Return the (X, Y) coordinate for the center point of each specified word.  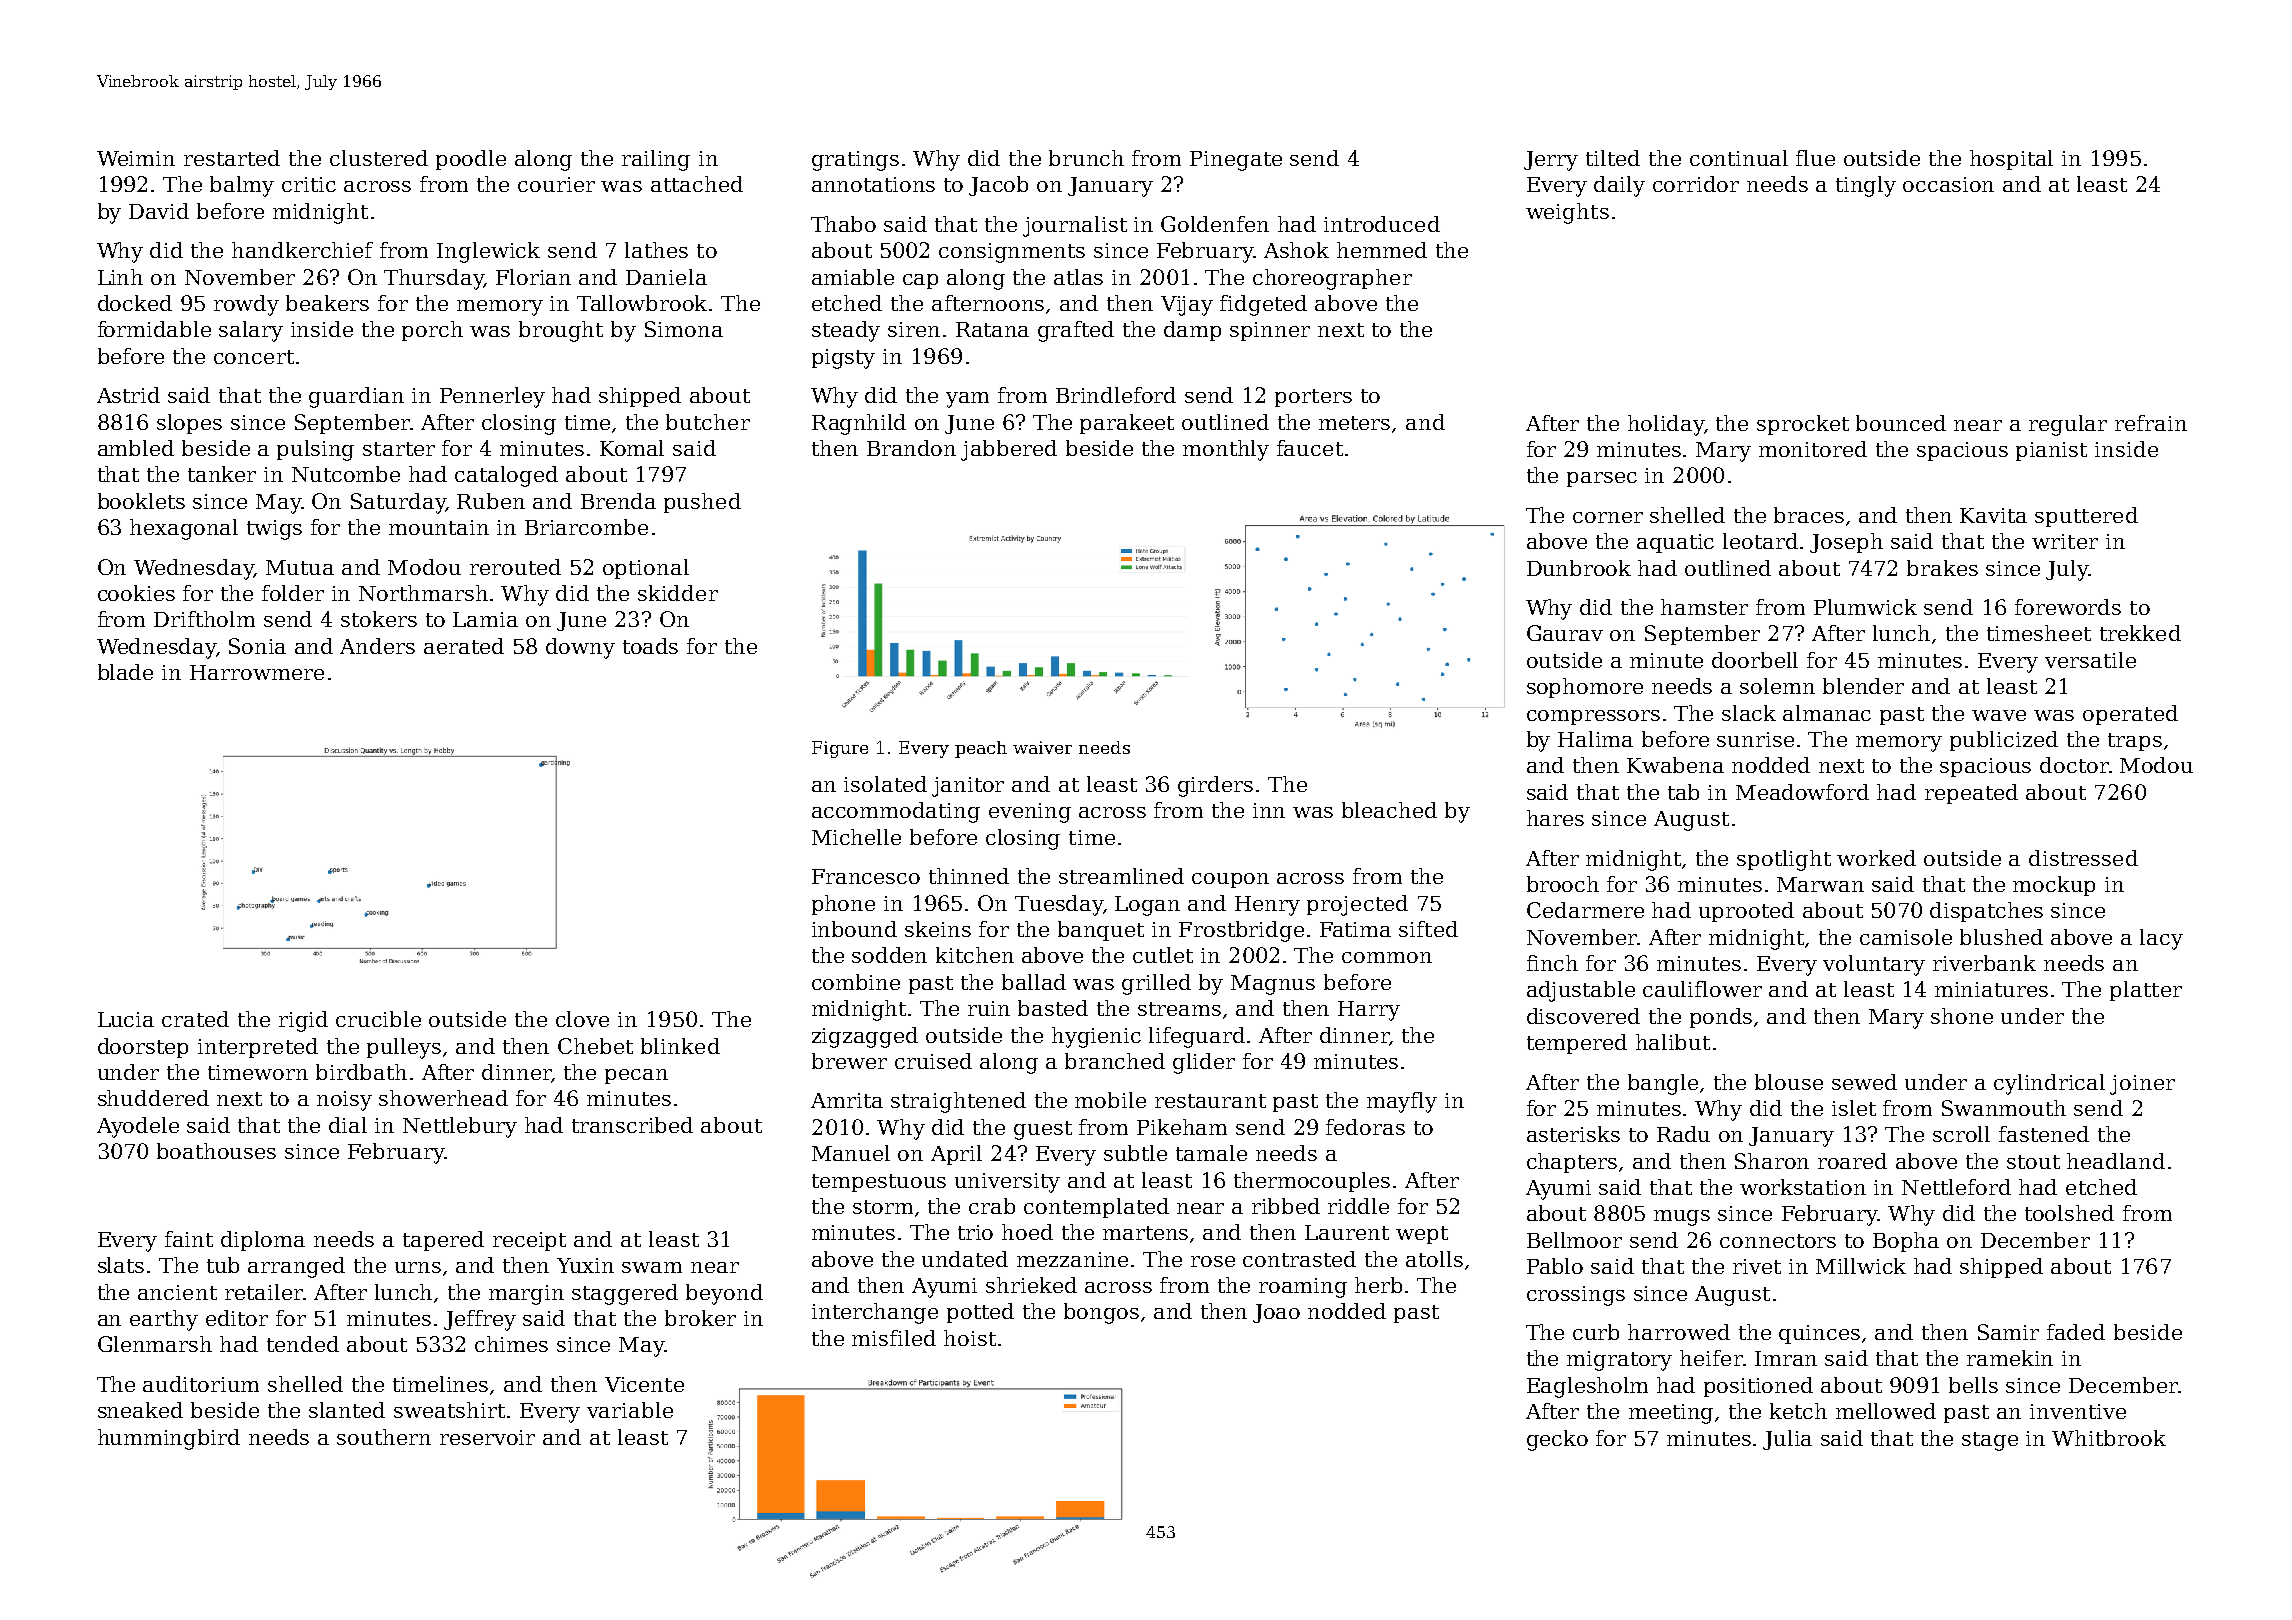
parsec (1602, 479)
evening (1030, 813)
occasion (1948, 184)
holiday (1666, 425)
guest (1043, 1130)
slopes (189, 424)
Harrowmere (257, 672)
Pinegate (1236, 161)
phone (843, 905)
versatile (2090, 660)
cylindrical (2049, 1084)
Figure (840, 749)
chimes (511, 1344)
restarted (232, 158)
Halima (1595, 739)
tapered (443, 1241)
